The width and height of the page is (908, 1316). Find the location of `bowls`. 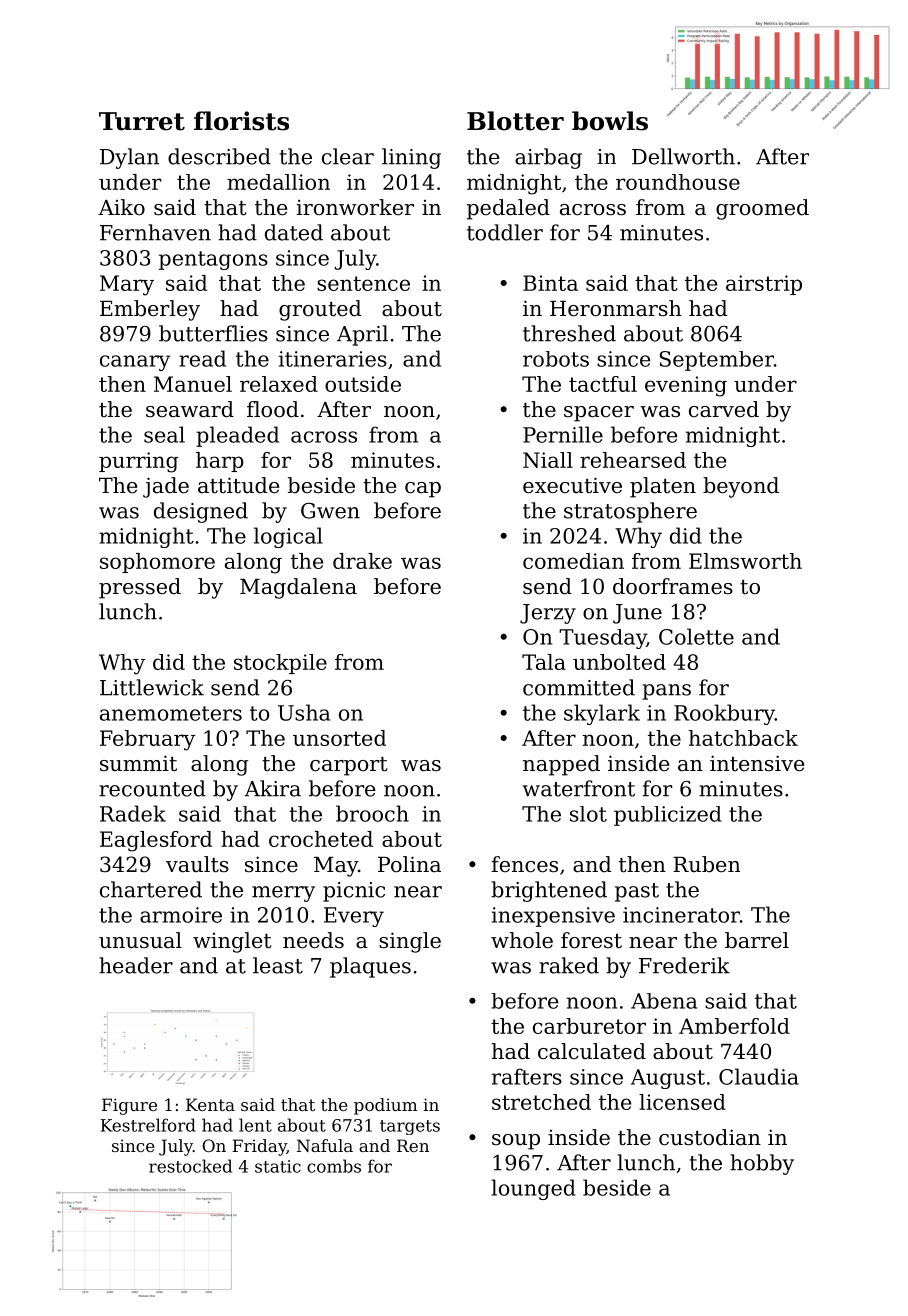

bowls is located at coordinates (610, 121).
